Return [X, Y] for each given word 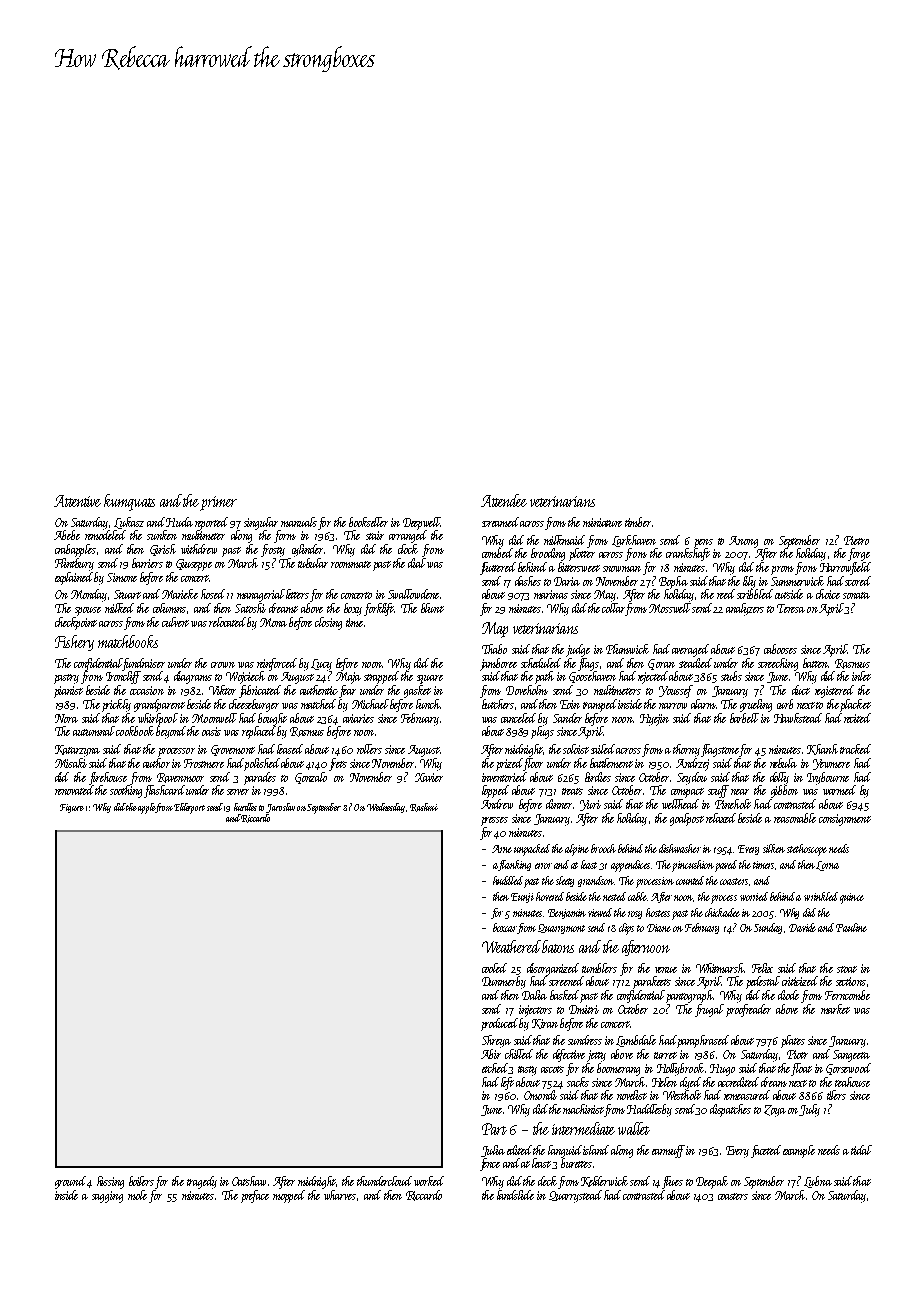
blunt [432, 608]
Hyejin [654, 720]
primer [218, 503]
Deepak [712, 1182]
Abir [491, 1054]
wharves [340, 1195]
